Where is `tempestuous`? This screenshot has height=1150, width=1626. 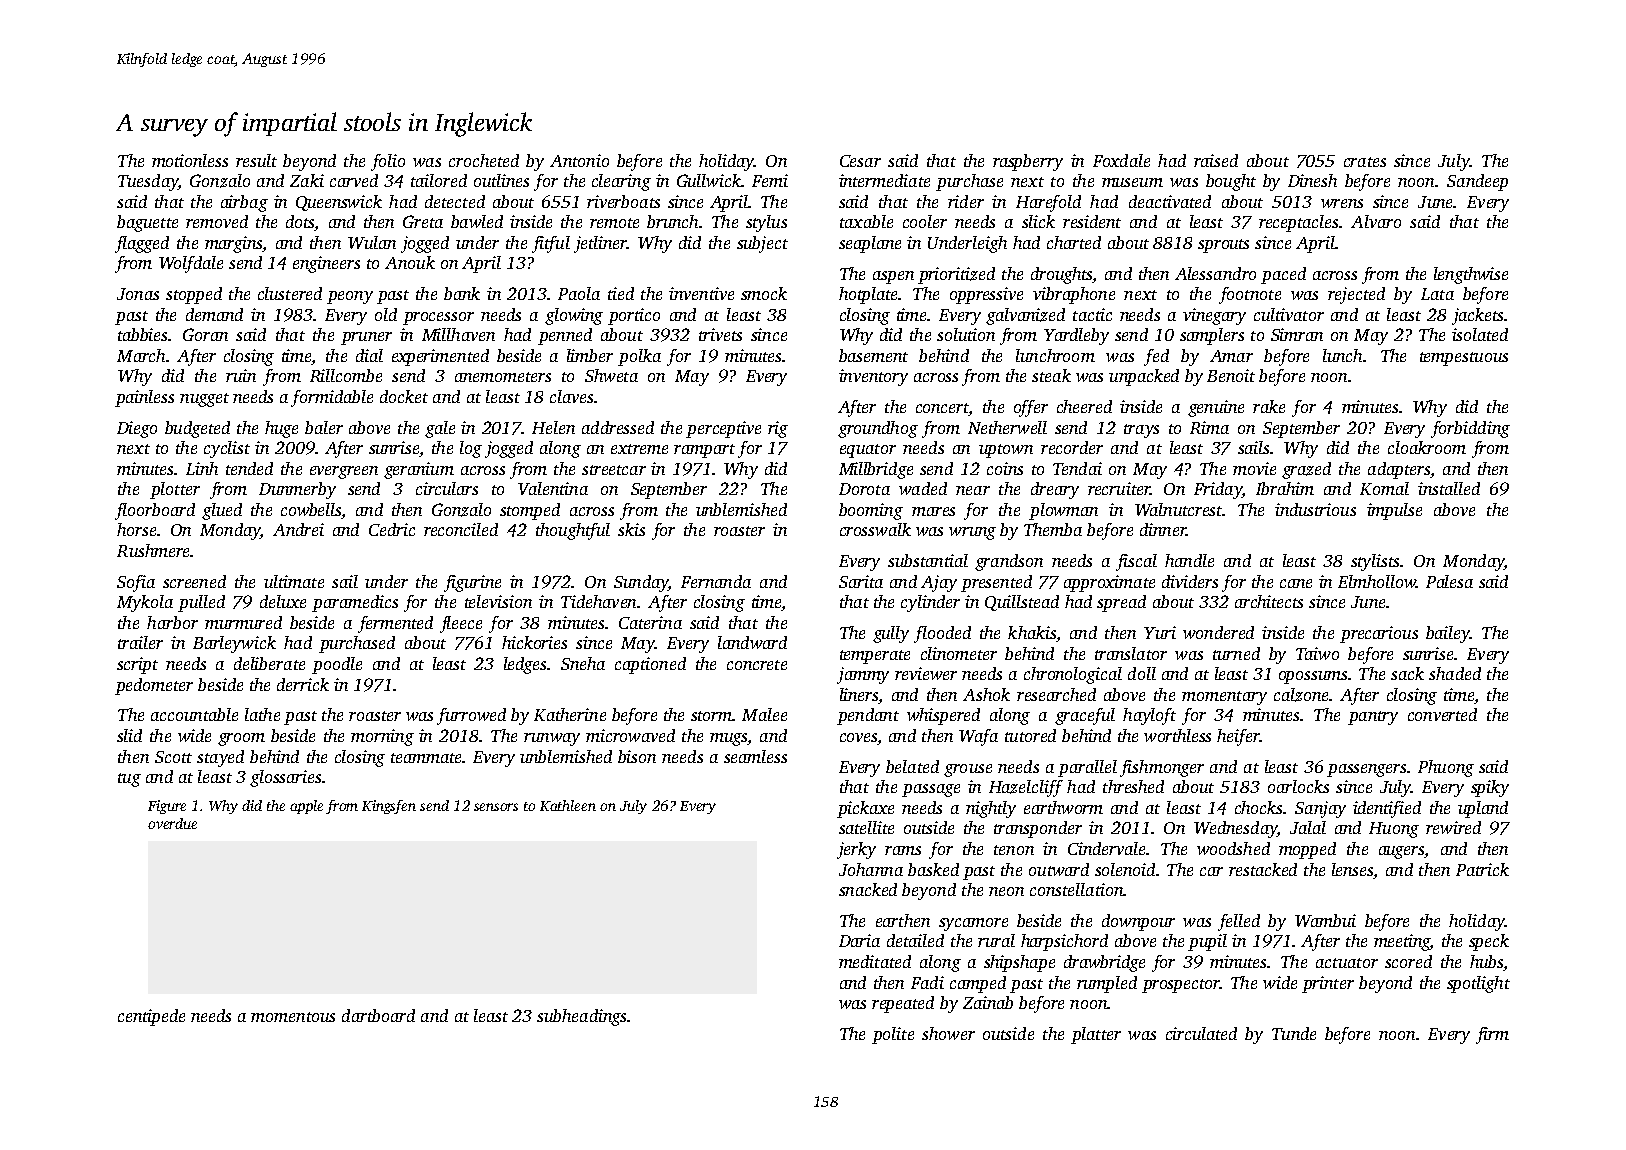 tempestuous is located at coordinates (1464, 359).
